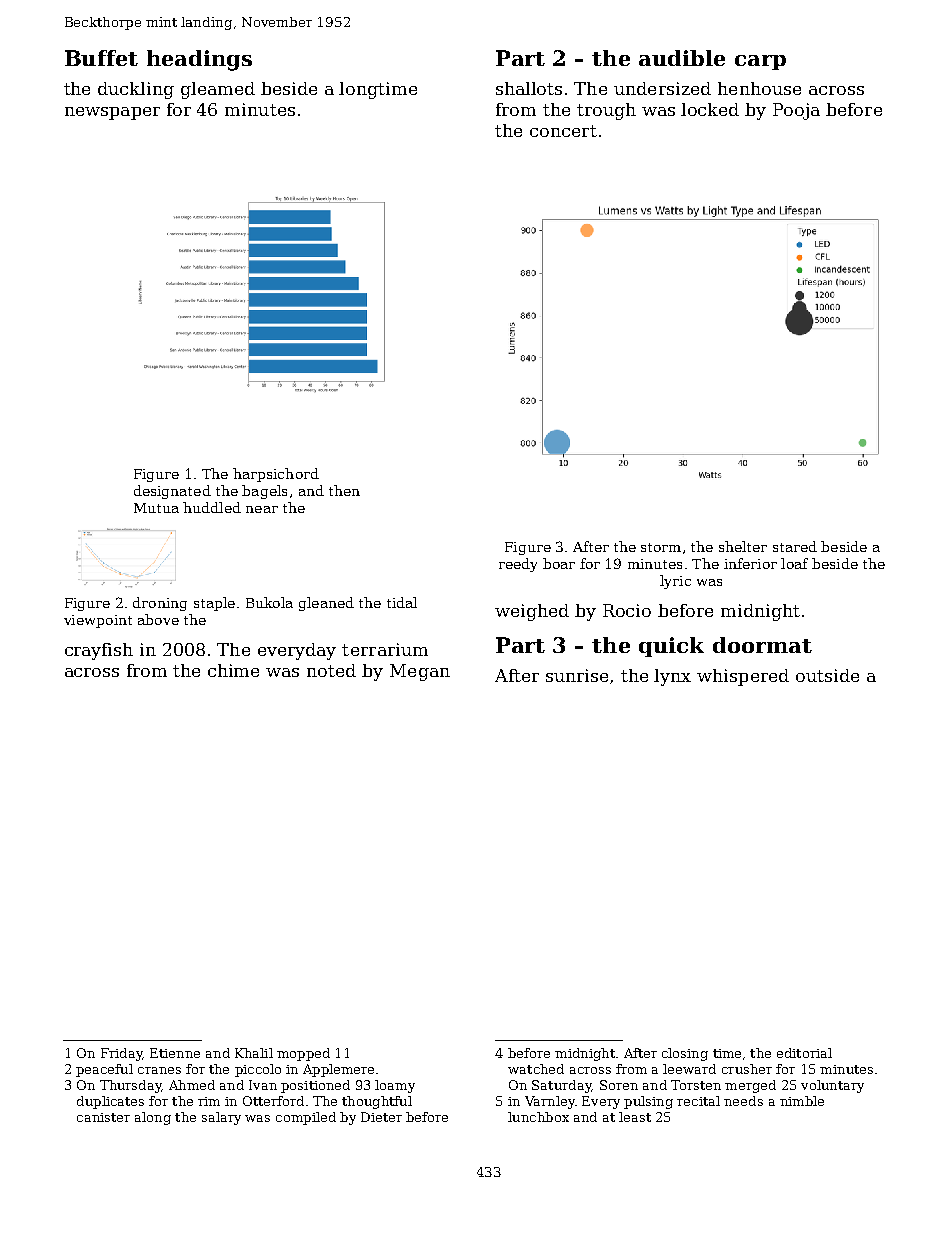  I want to click on Pooja, so click(796, 111).
